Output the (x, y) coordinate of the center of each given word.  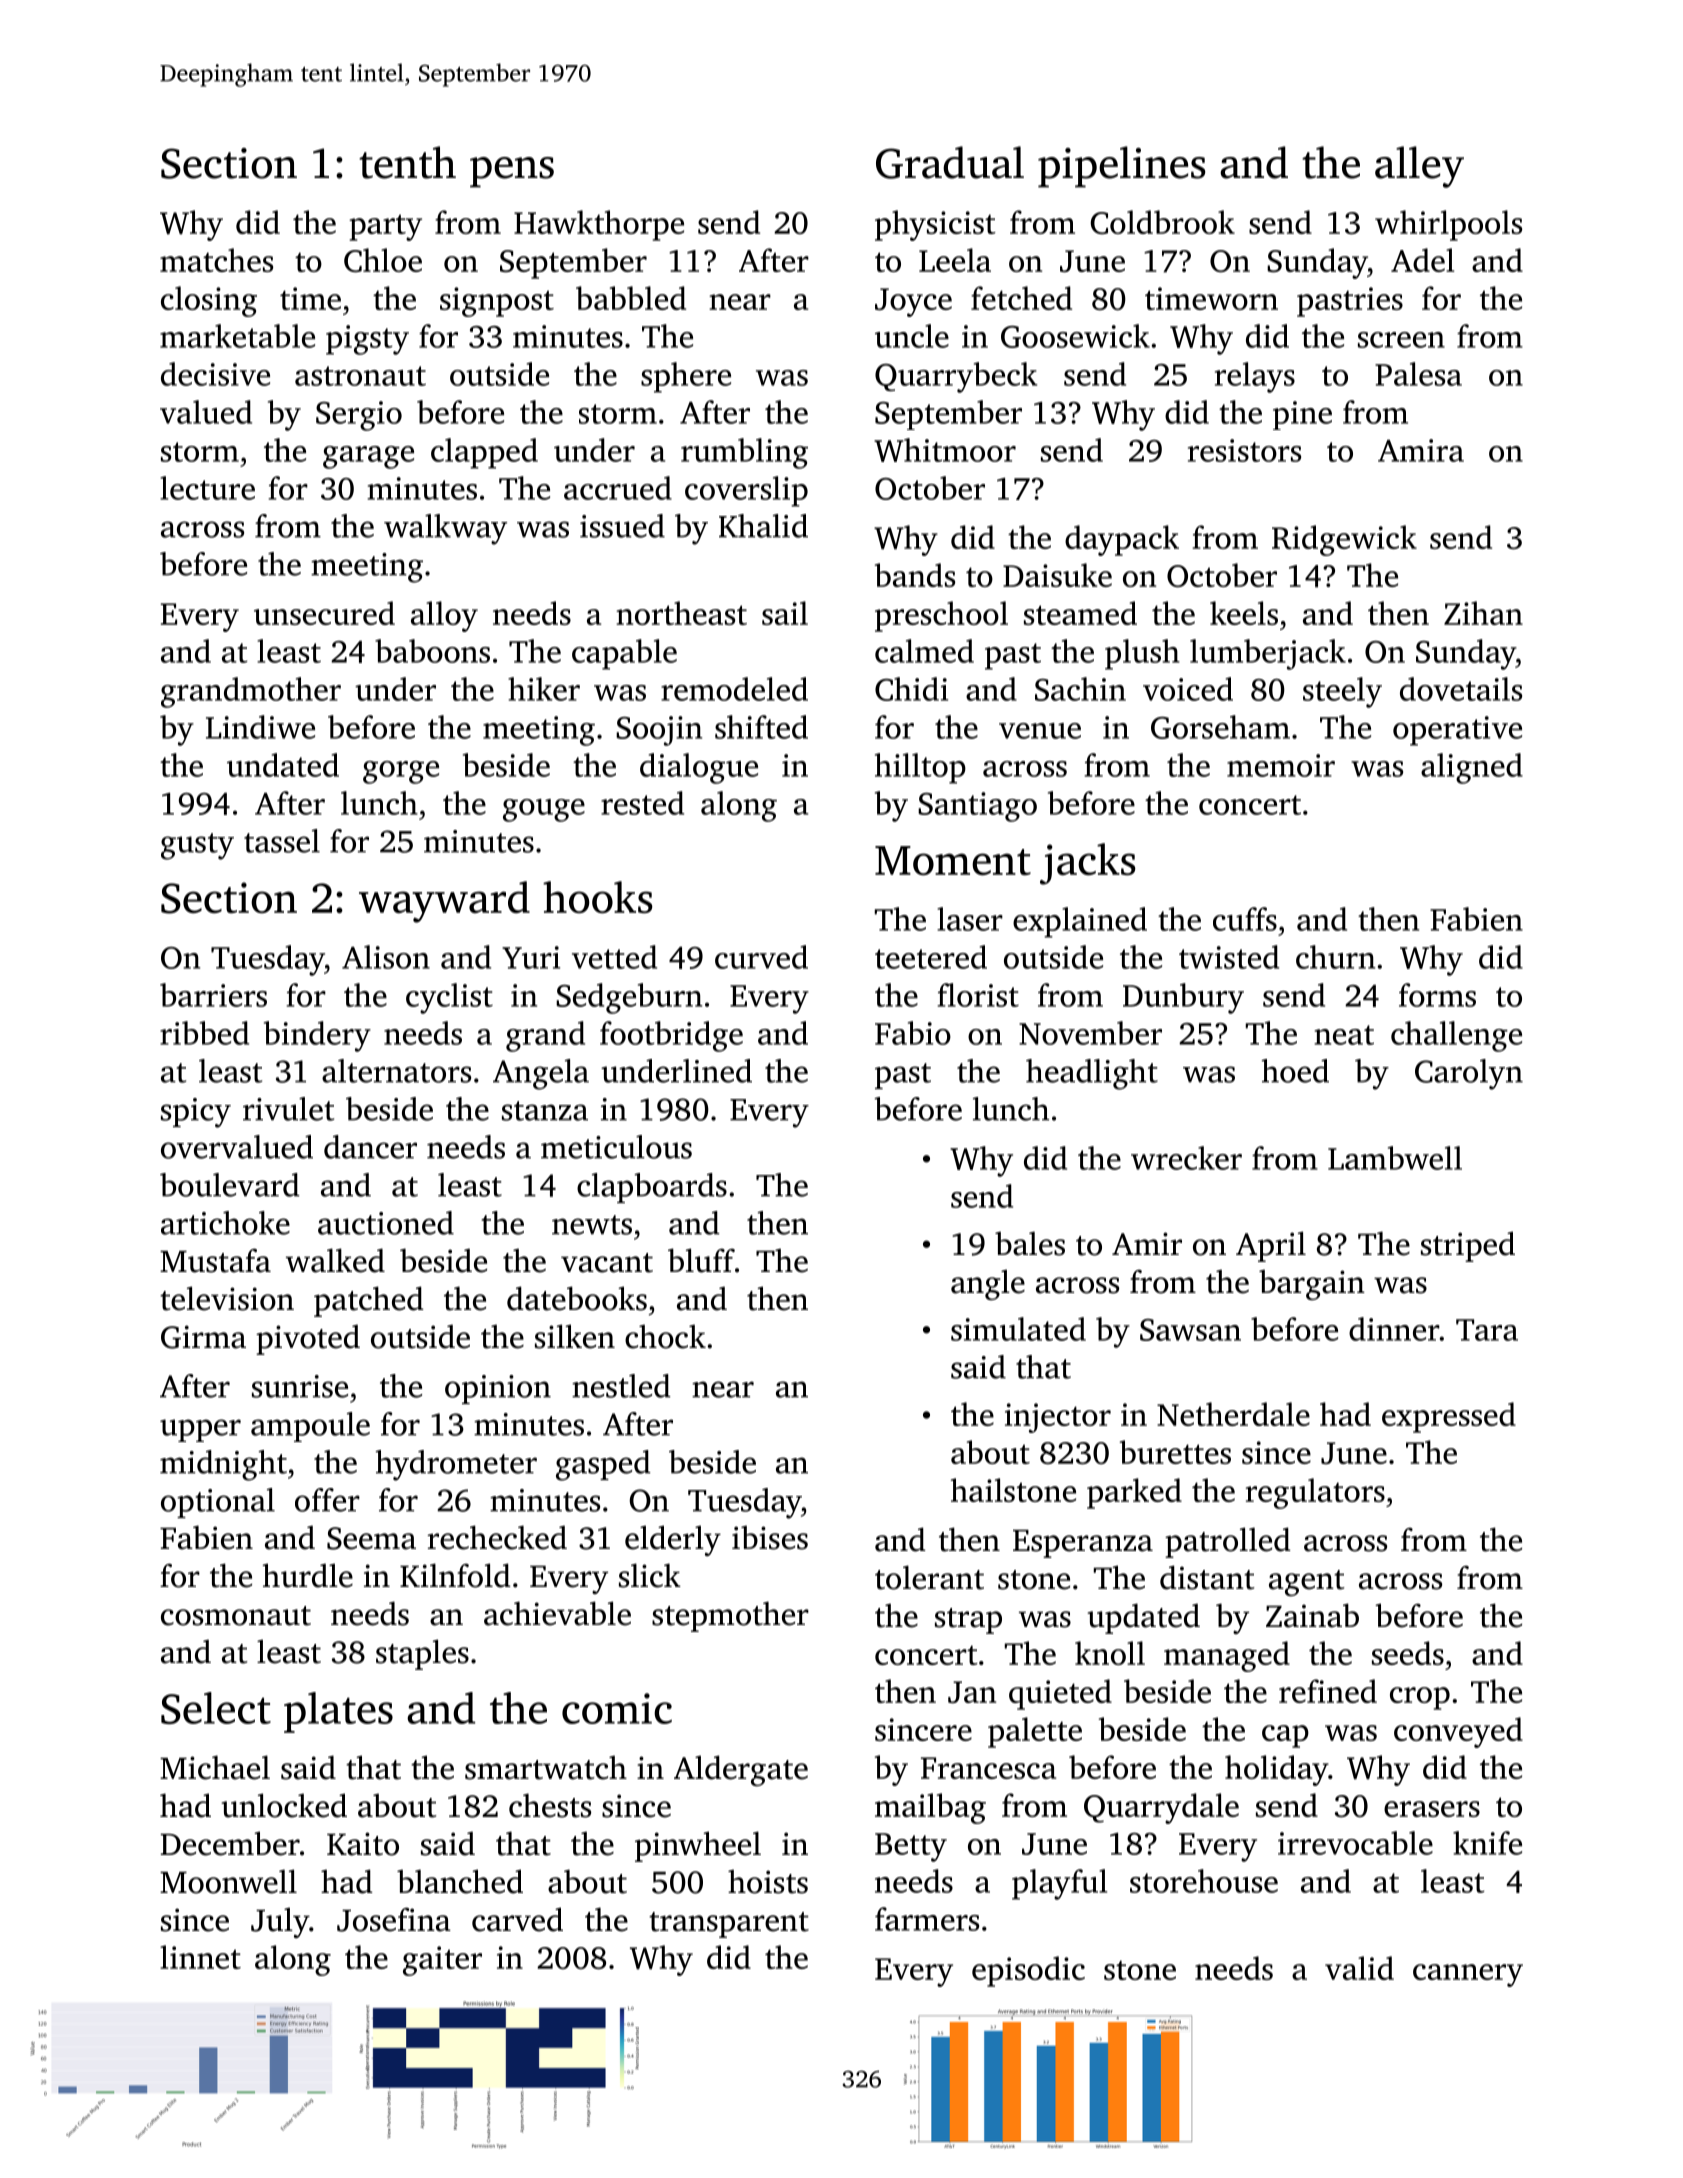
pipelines (1121, 167)
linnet (200, 1957)
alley (1419, 167)
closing (209, 301)
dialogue (699, 768)
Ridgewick (1344, 540)
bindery (317, 1036)
